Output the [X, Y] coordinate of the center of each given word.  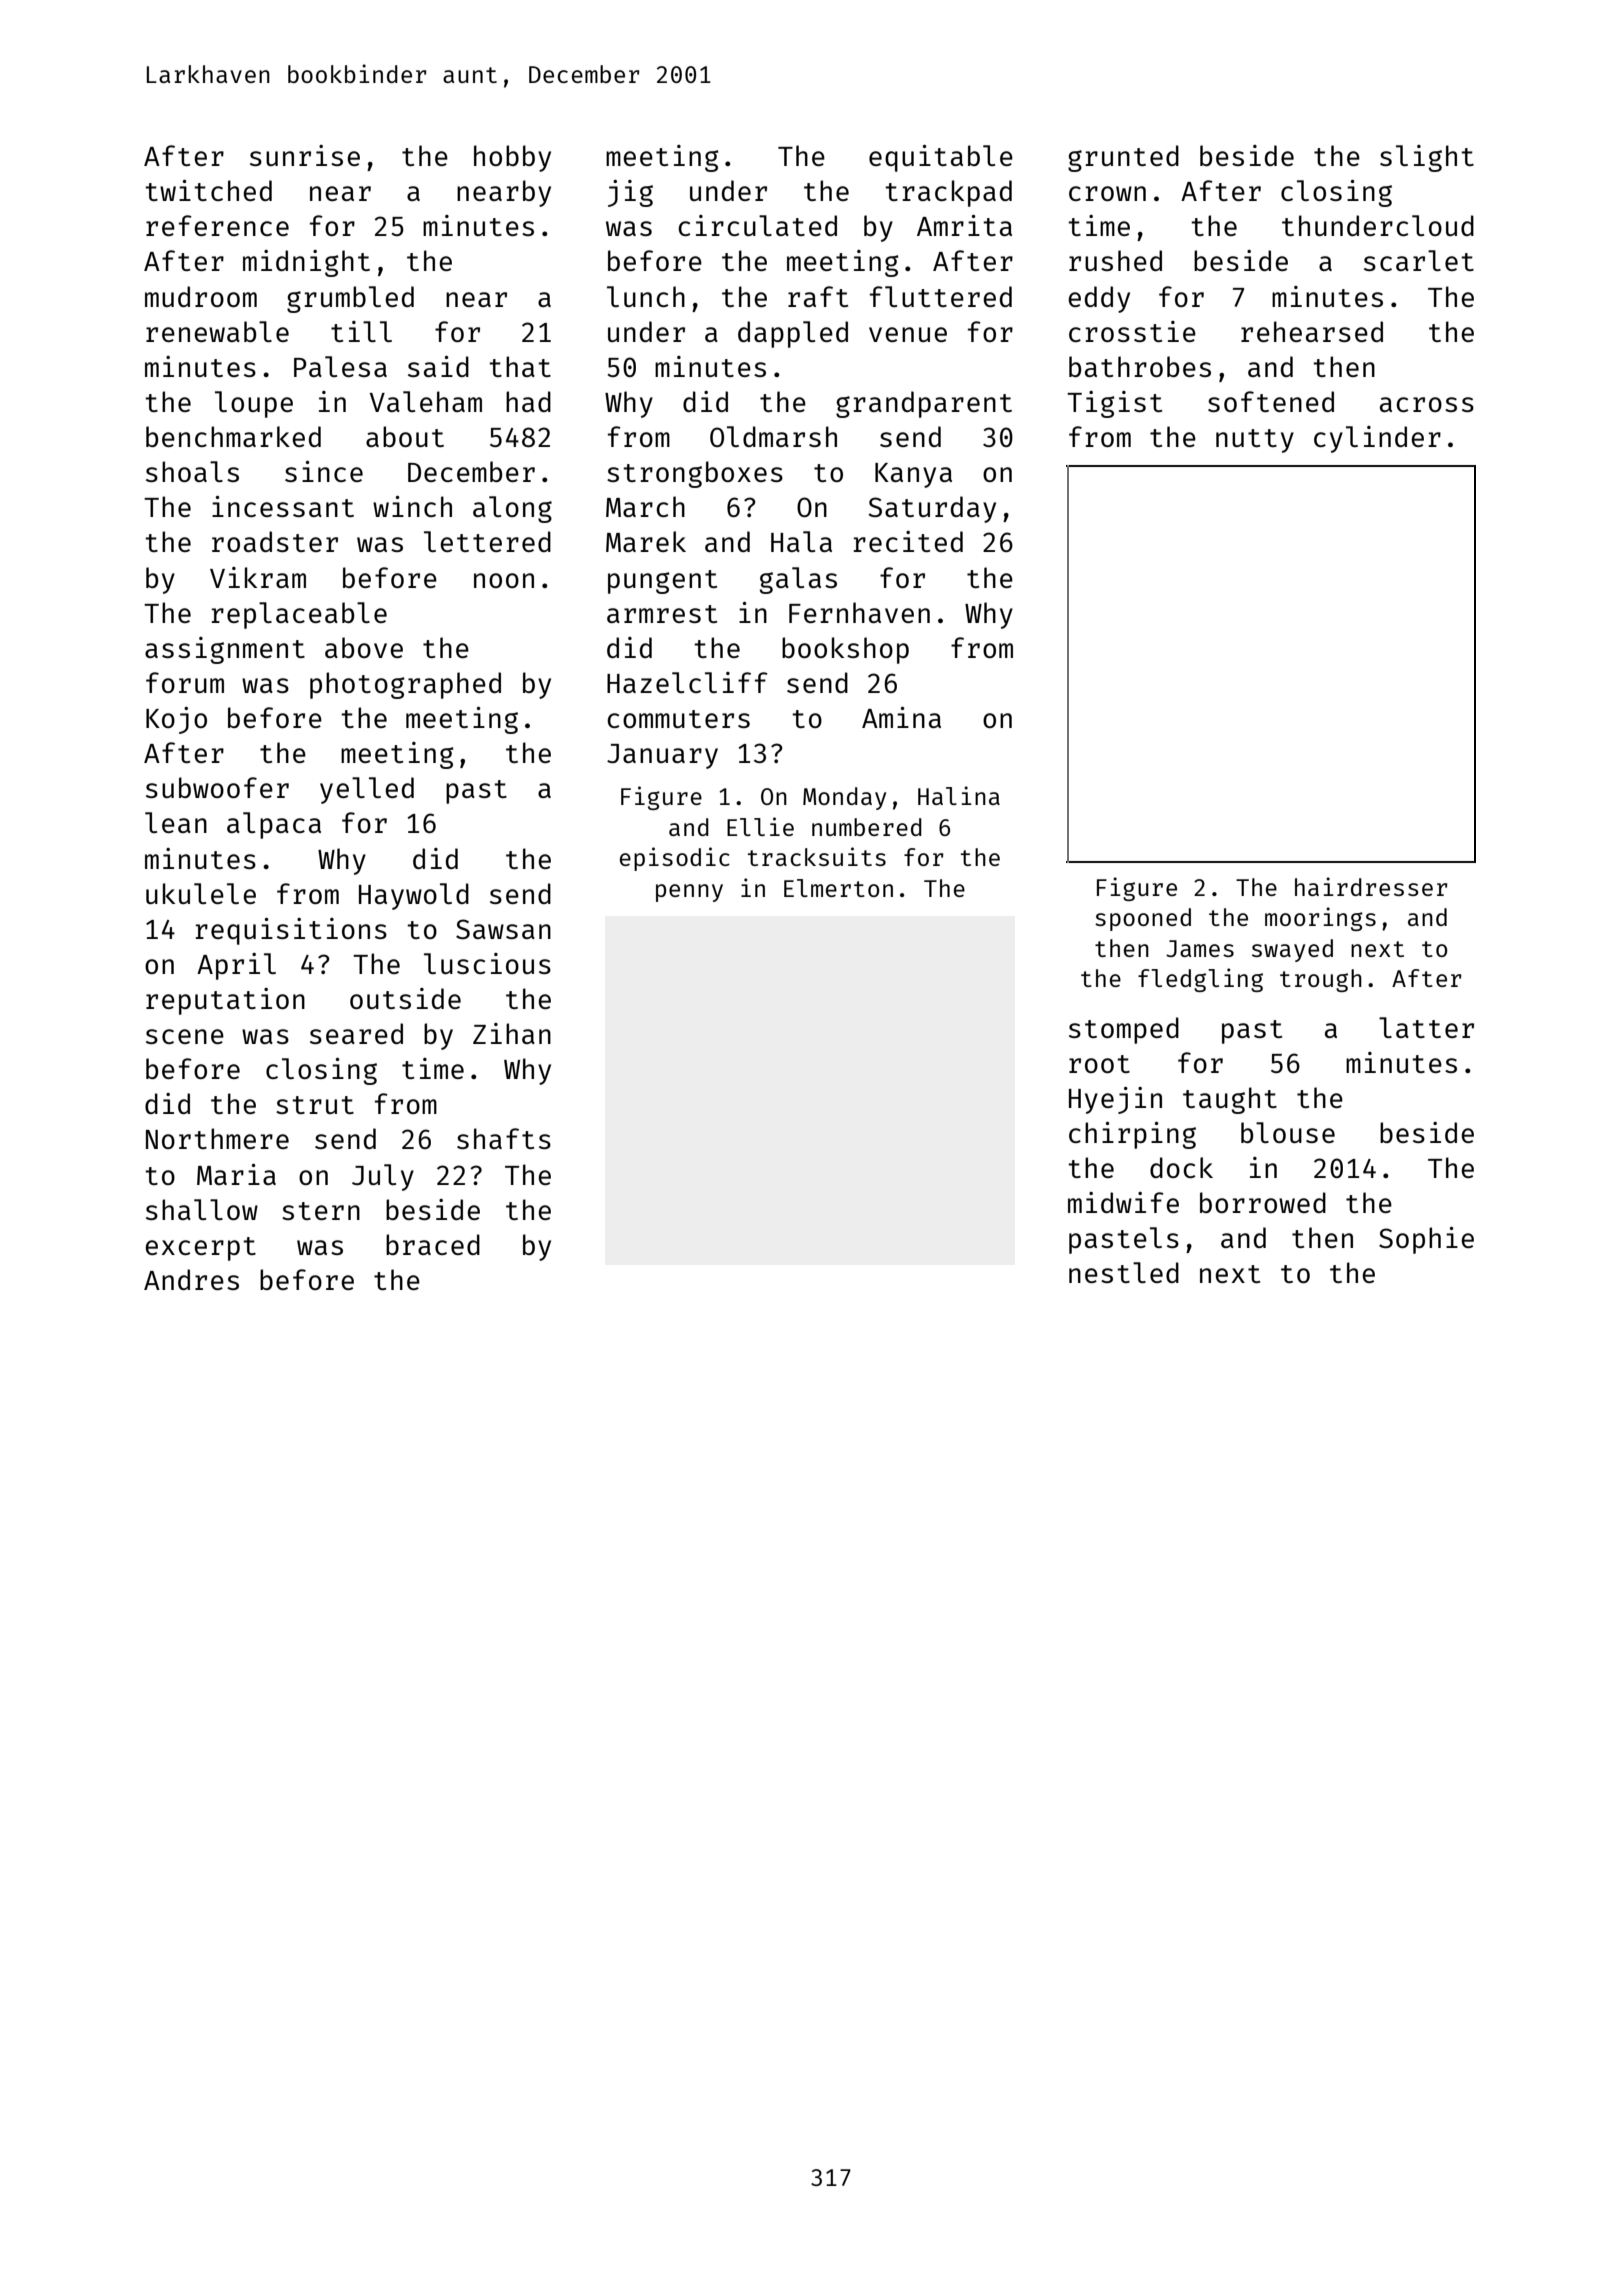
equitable [941, 158]
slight [1427, 158]
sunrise [305, 155]
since [324, 471]
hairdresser [1371, 886]
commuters [678, 719]
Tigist [1114, 404]
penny [689, 893]
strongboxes [695, 474]
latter [1426, 1027]
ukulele [201, 893]
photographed [405, 685]
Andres [191, 1279]
